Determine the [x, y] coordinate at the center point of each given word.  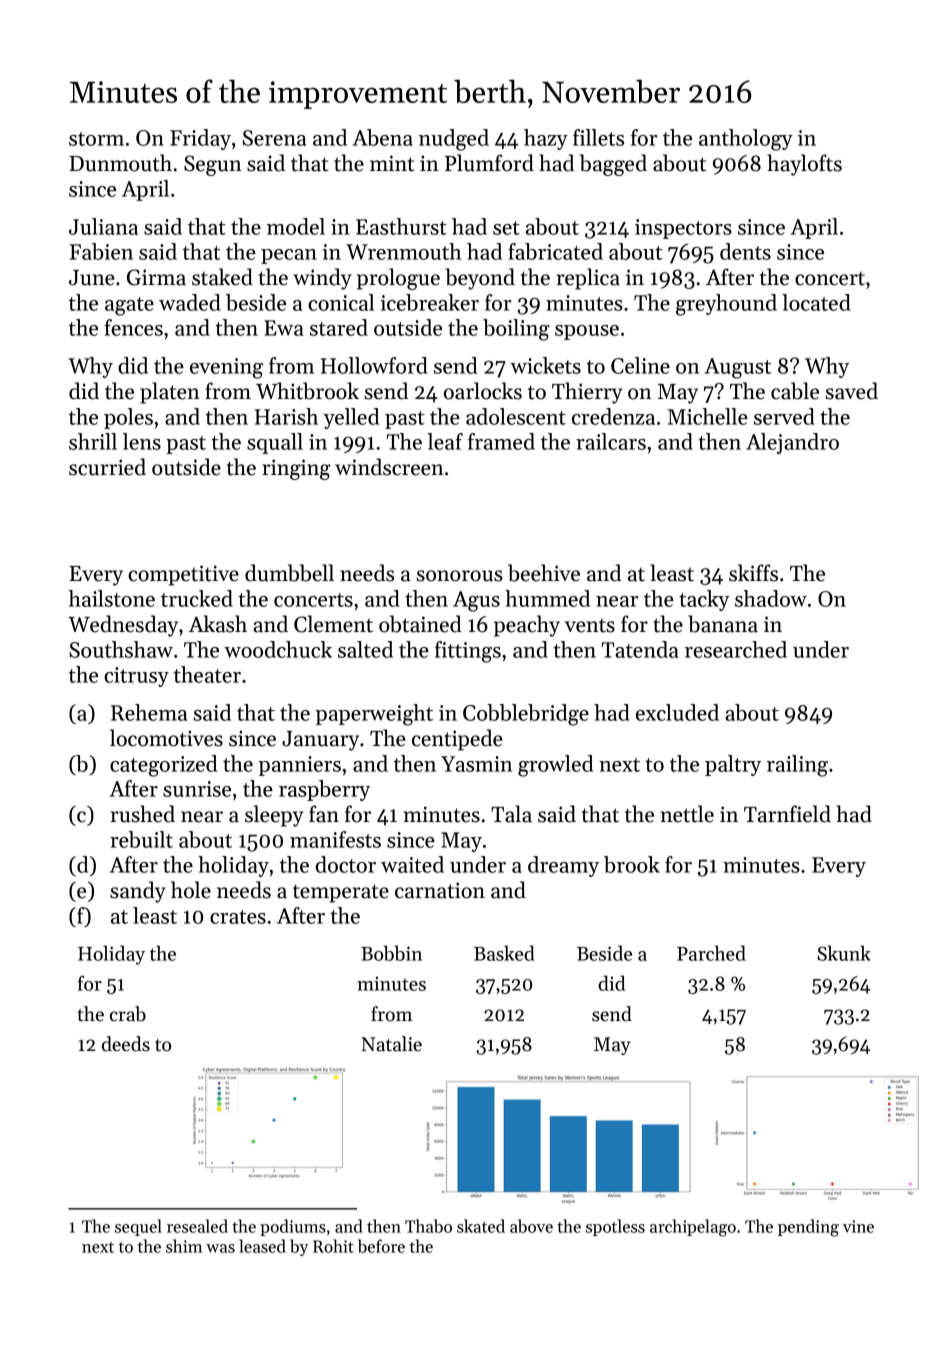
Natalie [391, 1044]
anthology [746, 140]
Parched [711, 953]
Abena [383, 137]
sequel [138, 1227]
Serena [274, 138]
